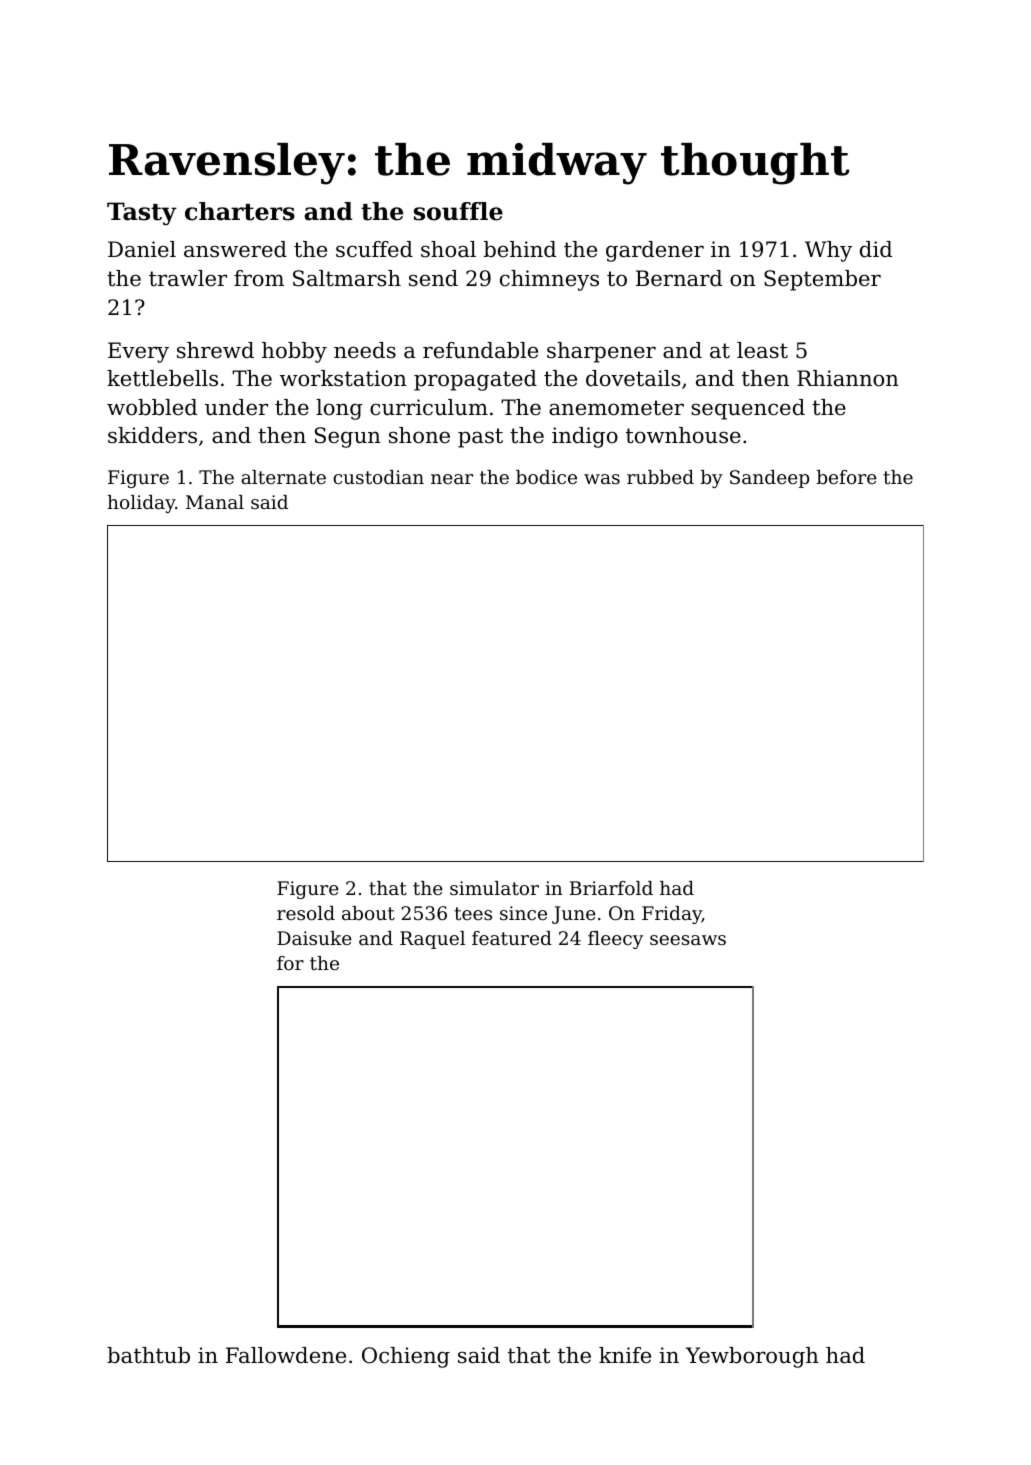 This document has height=1465, width=1031. What do you see at coordinates (672, 915) in the document?
I see `Friday` at bounding box center [672, 915].
